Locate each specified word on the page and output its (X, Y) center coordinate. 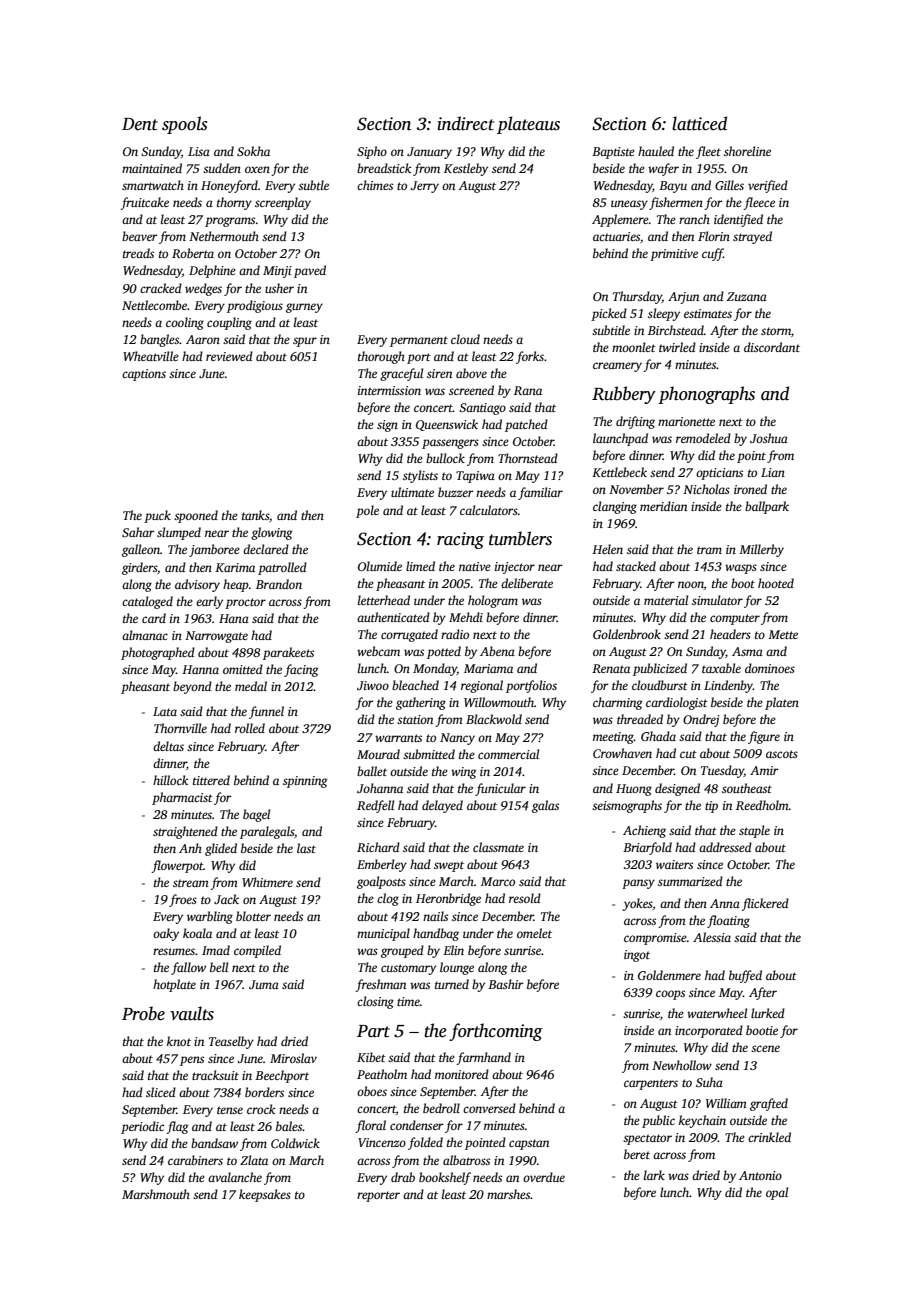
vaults (192, 1013)
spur (305, 342)
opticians (719, 474)
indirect (465, 123)
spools (184, 125)
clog (388, 899)
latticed (699, 123)
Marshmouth (156, 1194)
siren (439, 373)
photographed (158, 653)
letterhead (384, 600)
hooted (776, 583)
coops (670, 995)
